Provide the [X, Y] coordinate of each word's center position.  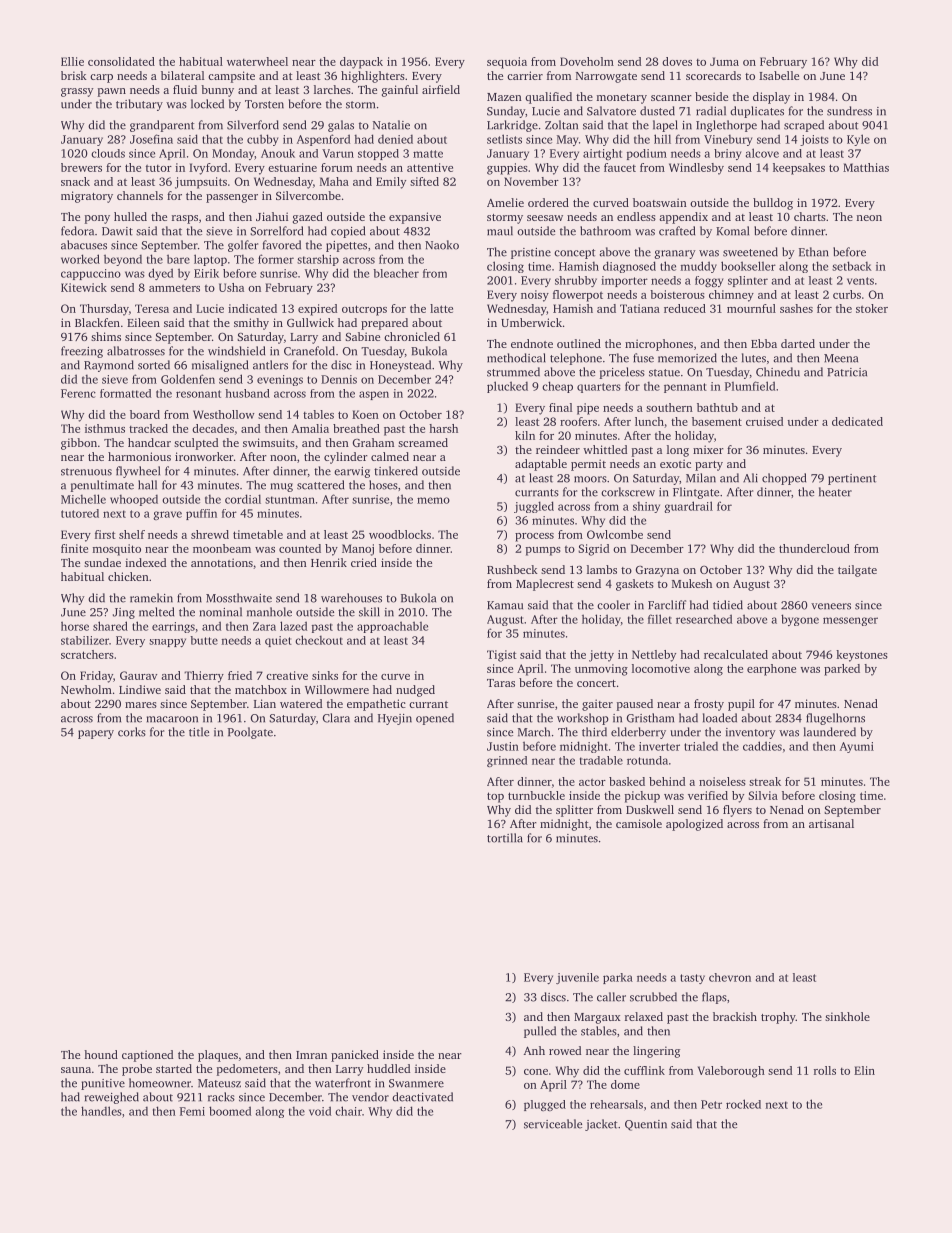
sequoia [507, 63]
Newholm [86, 689]
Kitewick [84, 287]
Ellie [72, 61]
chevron [730, 977]
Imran [311, 1055]
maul [500, 231]
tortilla [505, 838]
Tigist [501, 656]
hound [101, 1054]
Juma [724, 61]
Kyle [858, 140]
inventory [751, 733]
